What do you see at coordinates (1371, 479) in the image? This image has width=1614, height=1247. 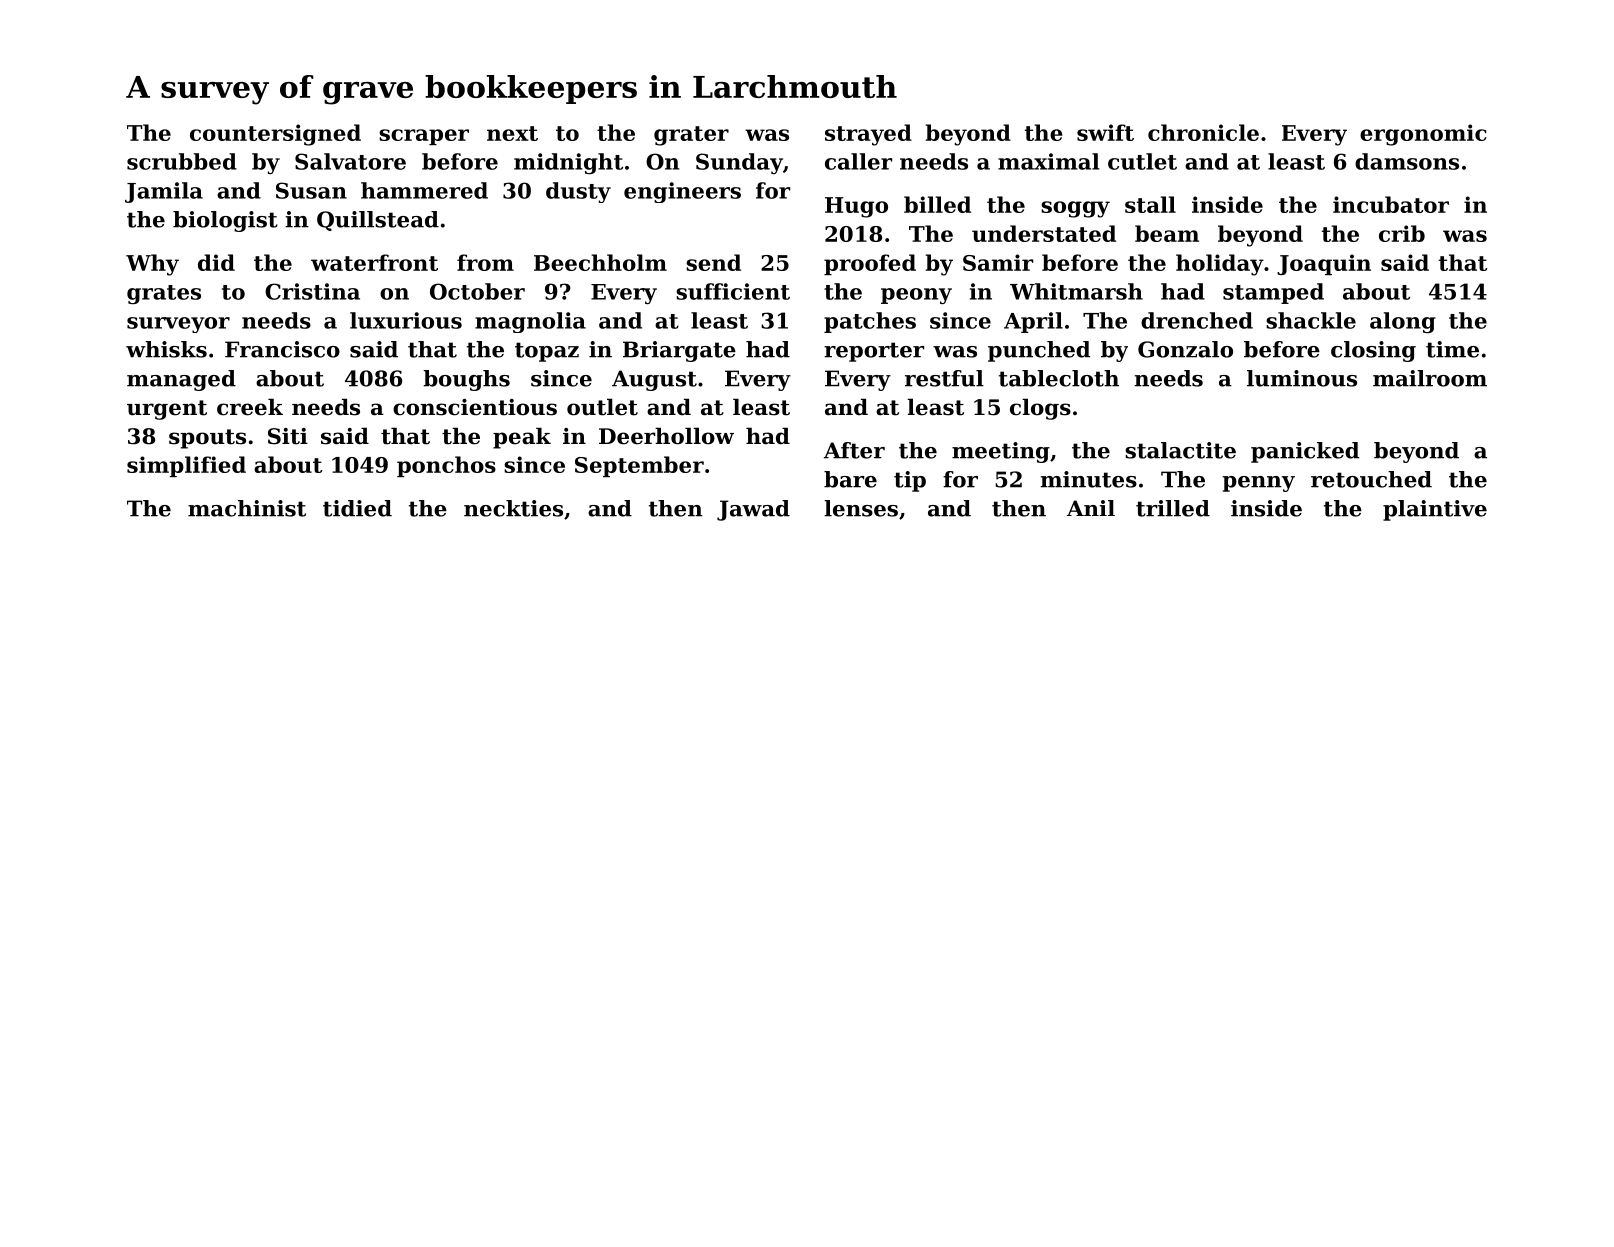 I see `retouched` at bounding box center [1371, 479].
